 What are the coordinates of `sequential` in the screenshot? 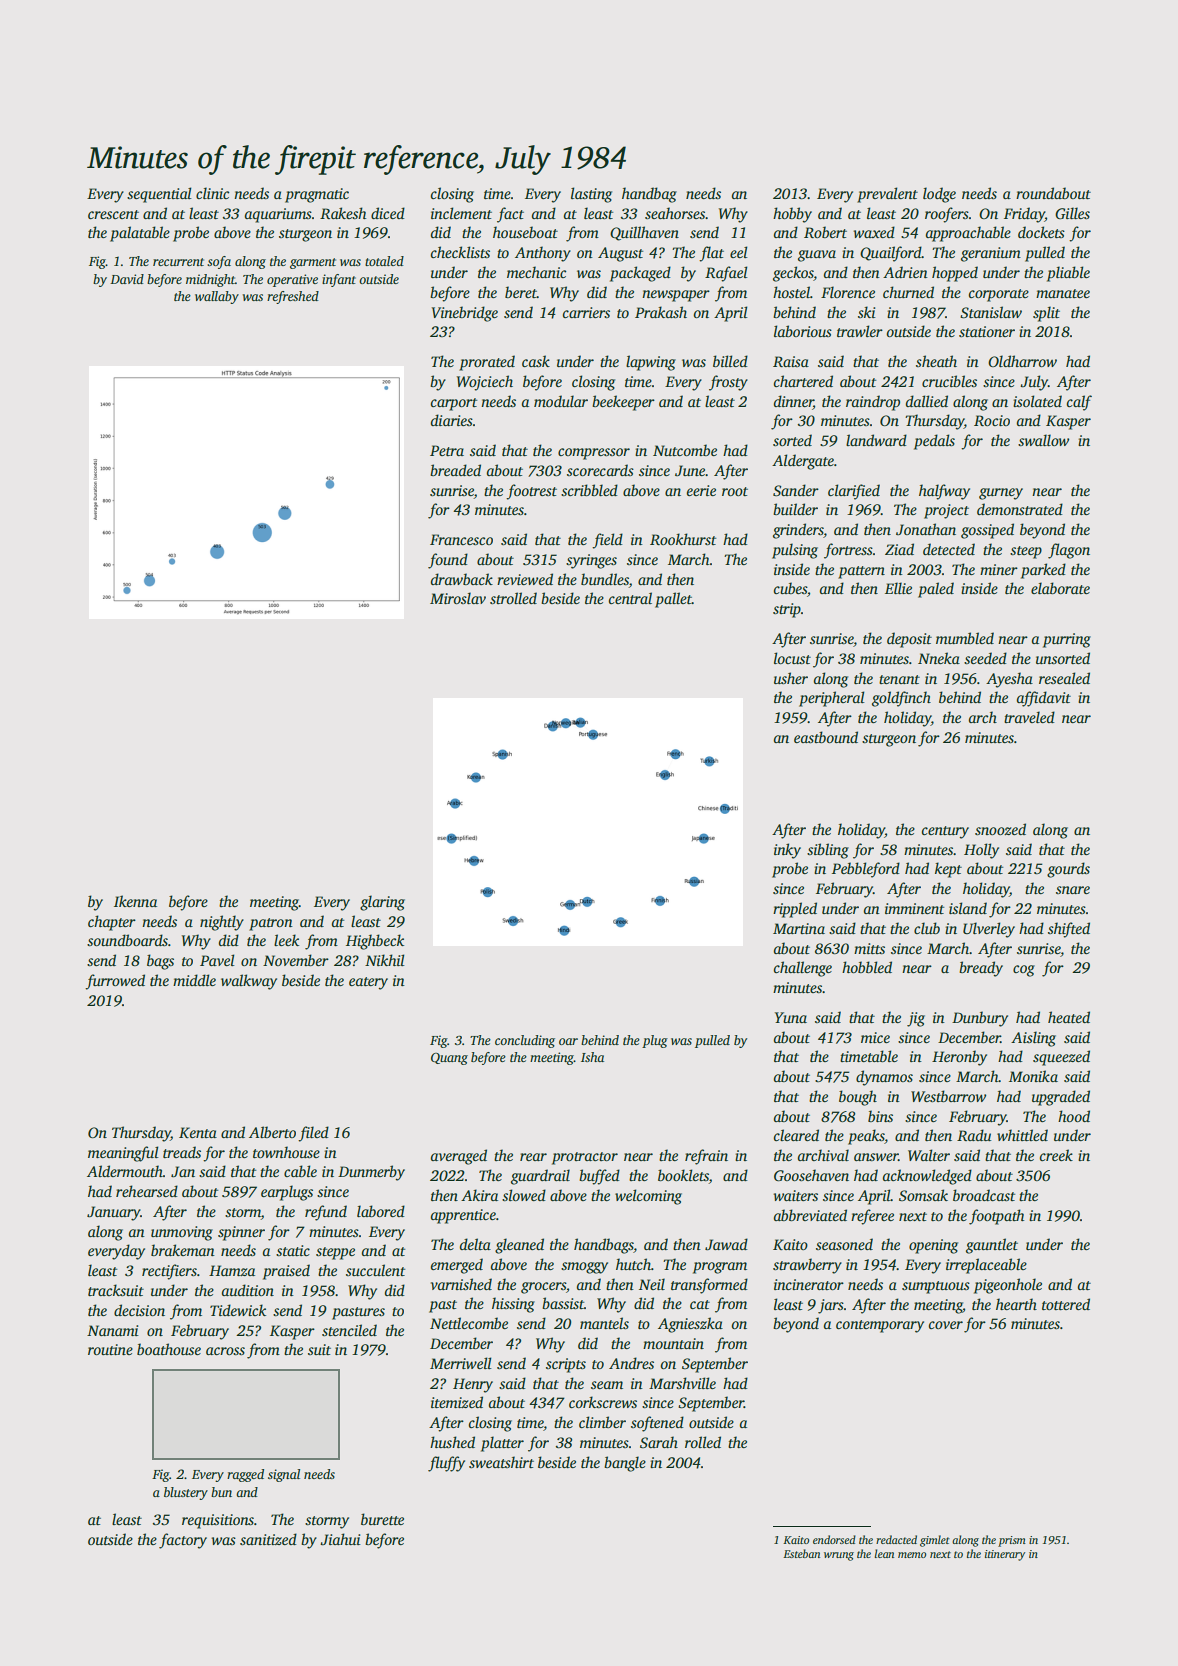 It's located at (159, 195).
